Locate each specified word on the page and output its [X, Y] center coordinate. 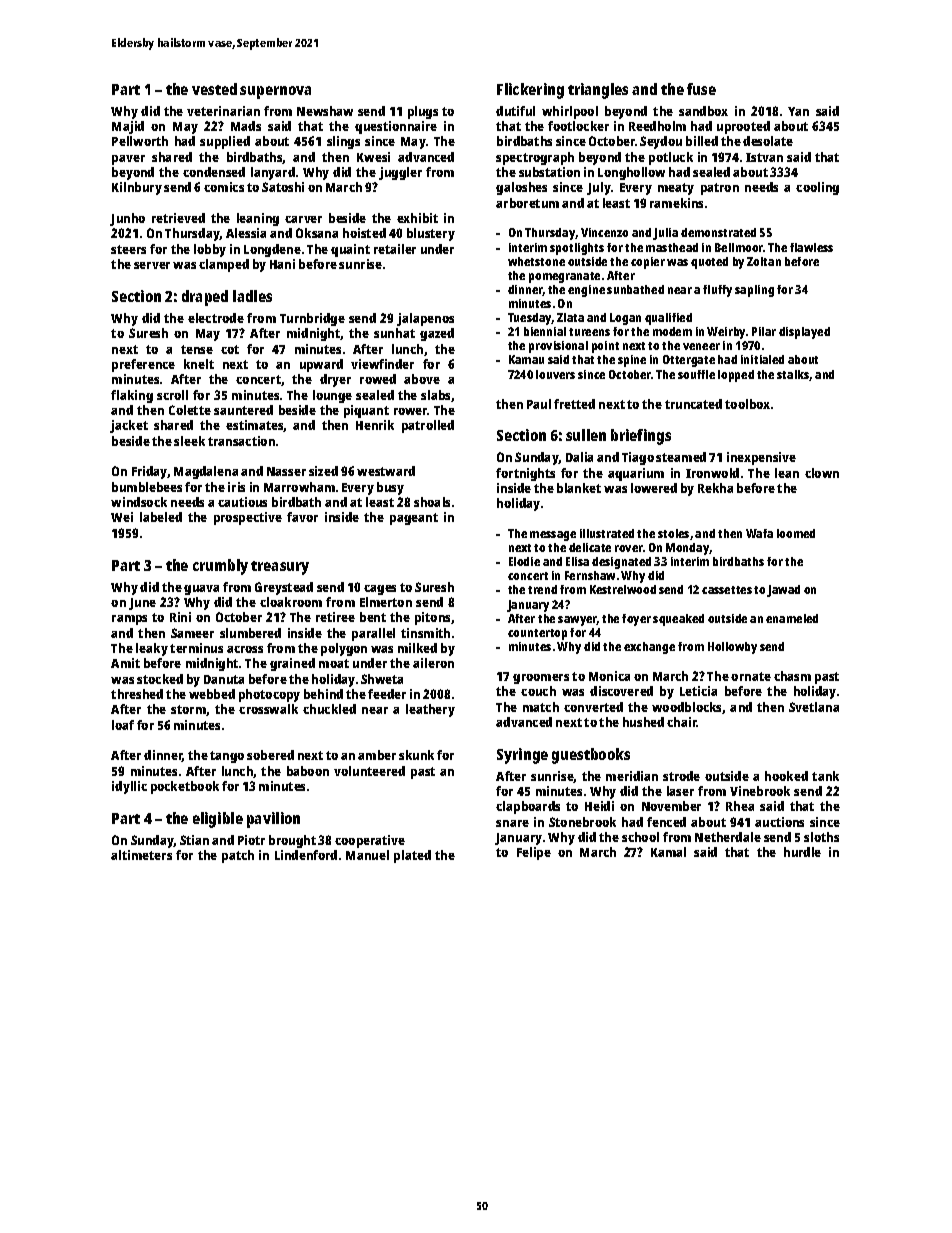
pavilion [273, 820]
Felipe [534, 853]
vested [214, 89]
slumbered [250, 633]
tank [825, 776]
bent [373, 617]
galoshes [521, 188]
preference [143, 365]
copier [648, 263]
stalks [793, 375]
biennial [545, 331]
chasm [792, 676]
